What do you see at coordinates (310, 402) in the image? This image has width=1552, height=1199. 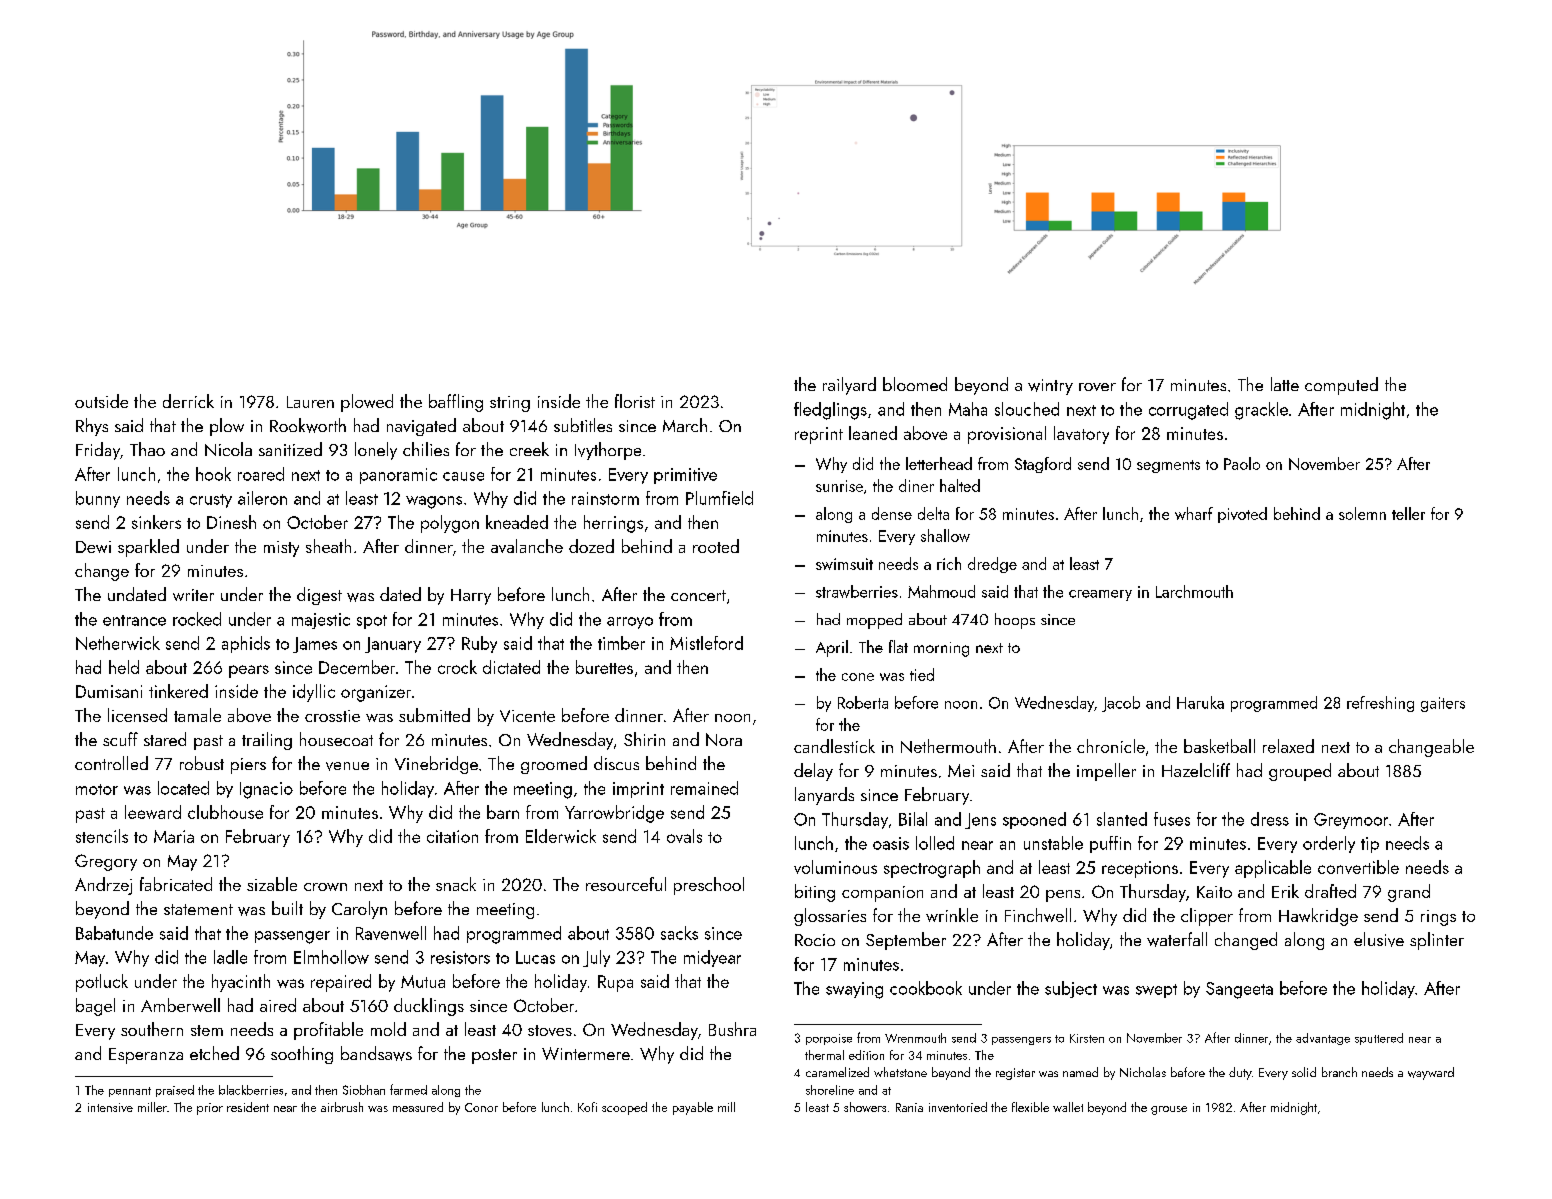 I see `Lauren` at bounding box center [310, 402].
